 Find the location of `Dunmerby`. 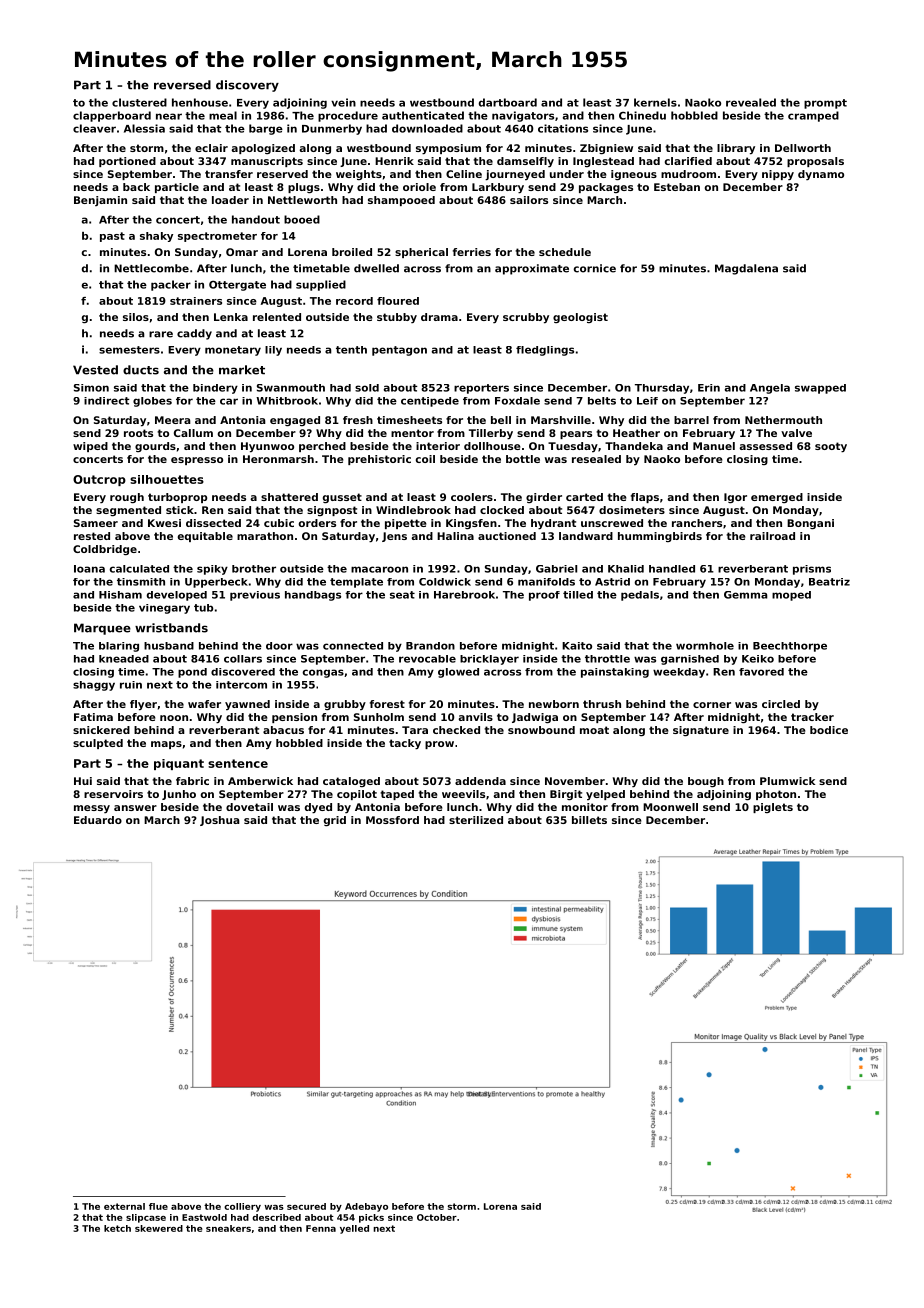

Dunmerby is located at coordinates (332, 129).
